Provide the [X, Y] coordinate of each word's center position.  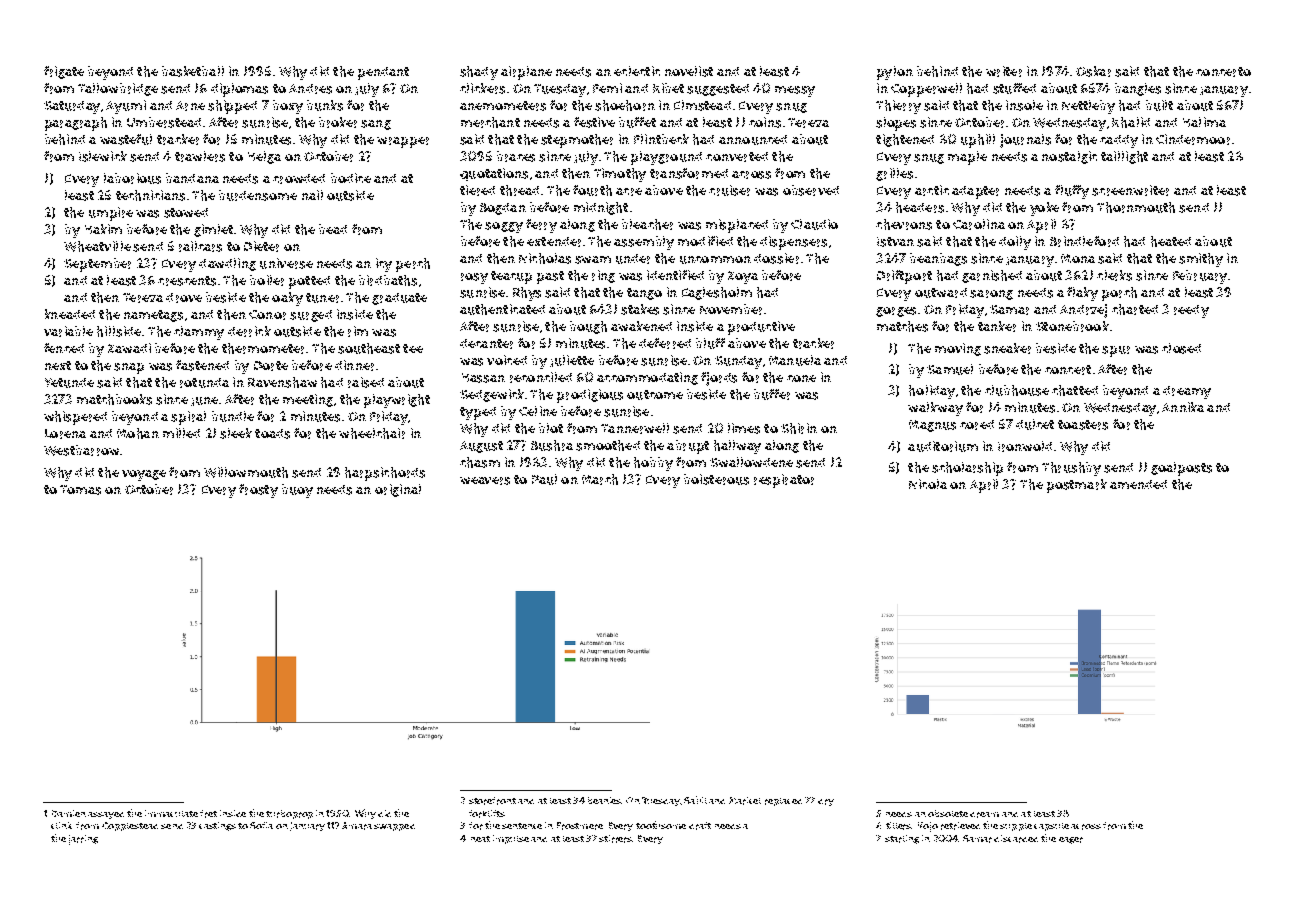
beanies [605, 800]
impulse [511, 839]
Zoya [743, 277]
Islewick [103, 156]
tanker [997, 326]
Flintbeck [661, 139]
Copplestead [130, 826]
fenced [64, 348]
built [1159, 105]
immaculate [171, 813]
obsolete [948, 813]
